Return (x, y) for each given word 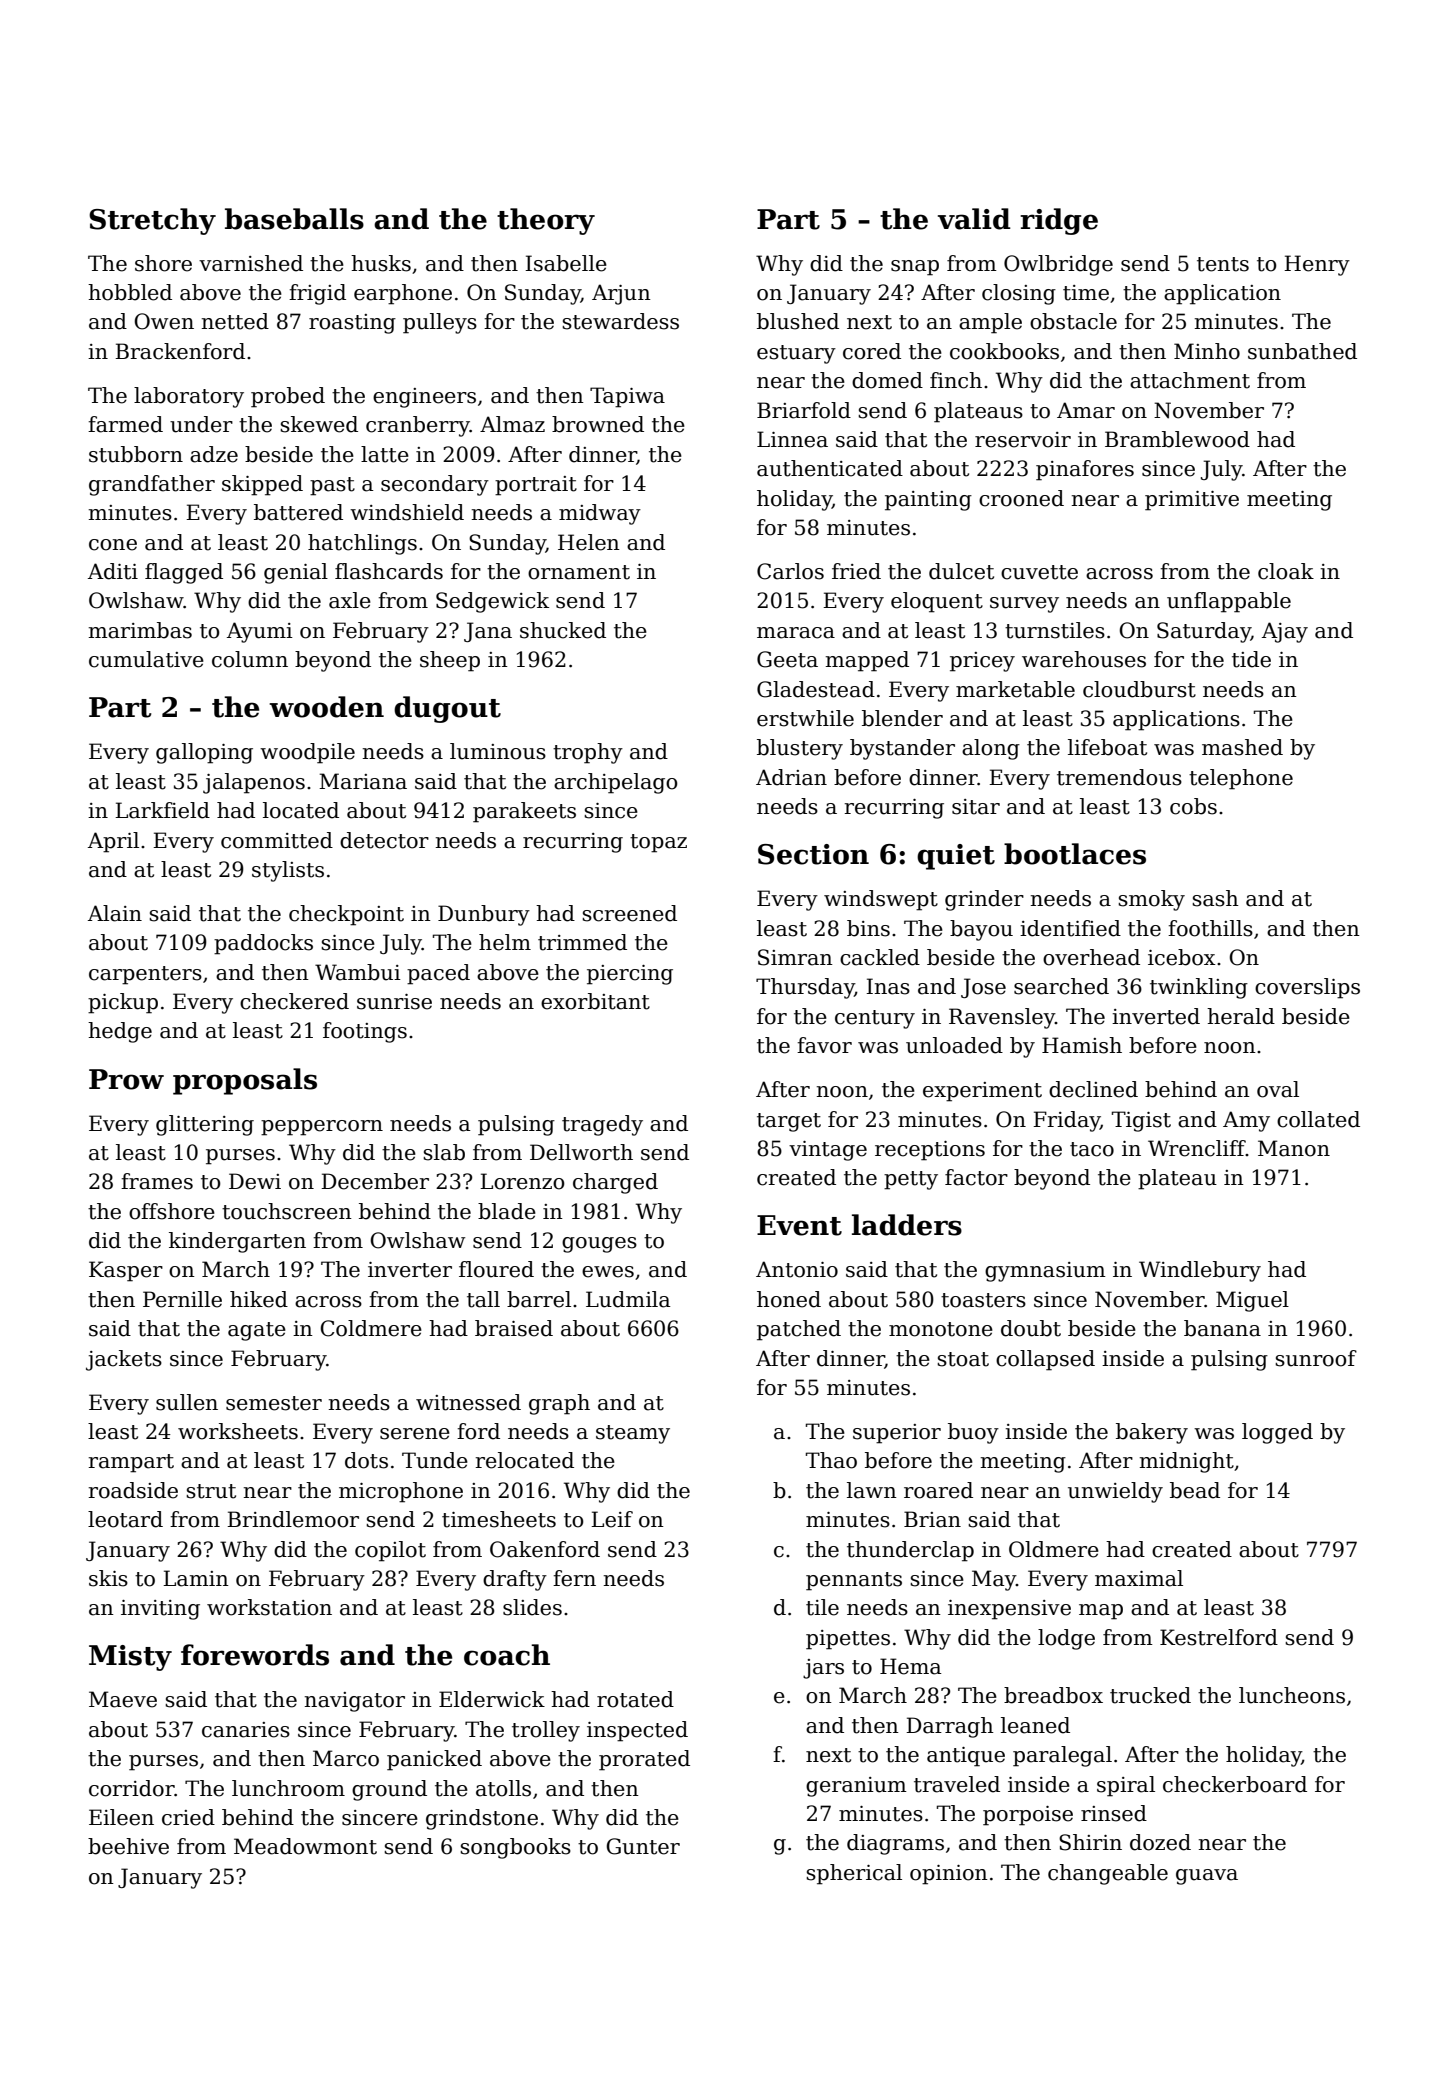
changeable (1108, 1874)
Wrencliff (1197, 1148)
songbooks (515, 1848)
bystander (902, 749)
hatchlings (362, 544)
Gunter (643, 1846)
